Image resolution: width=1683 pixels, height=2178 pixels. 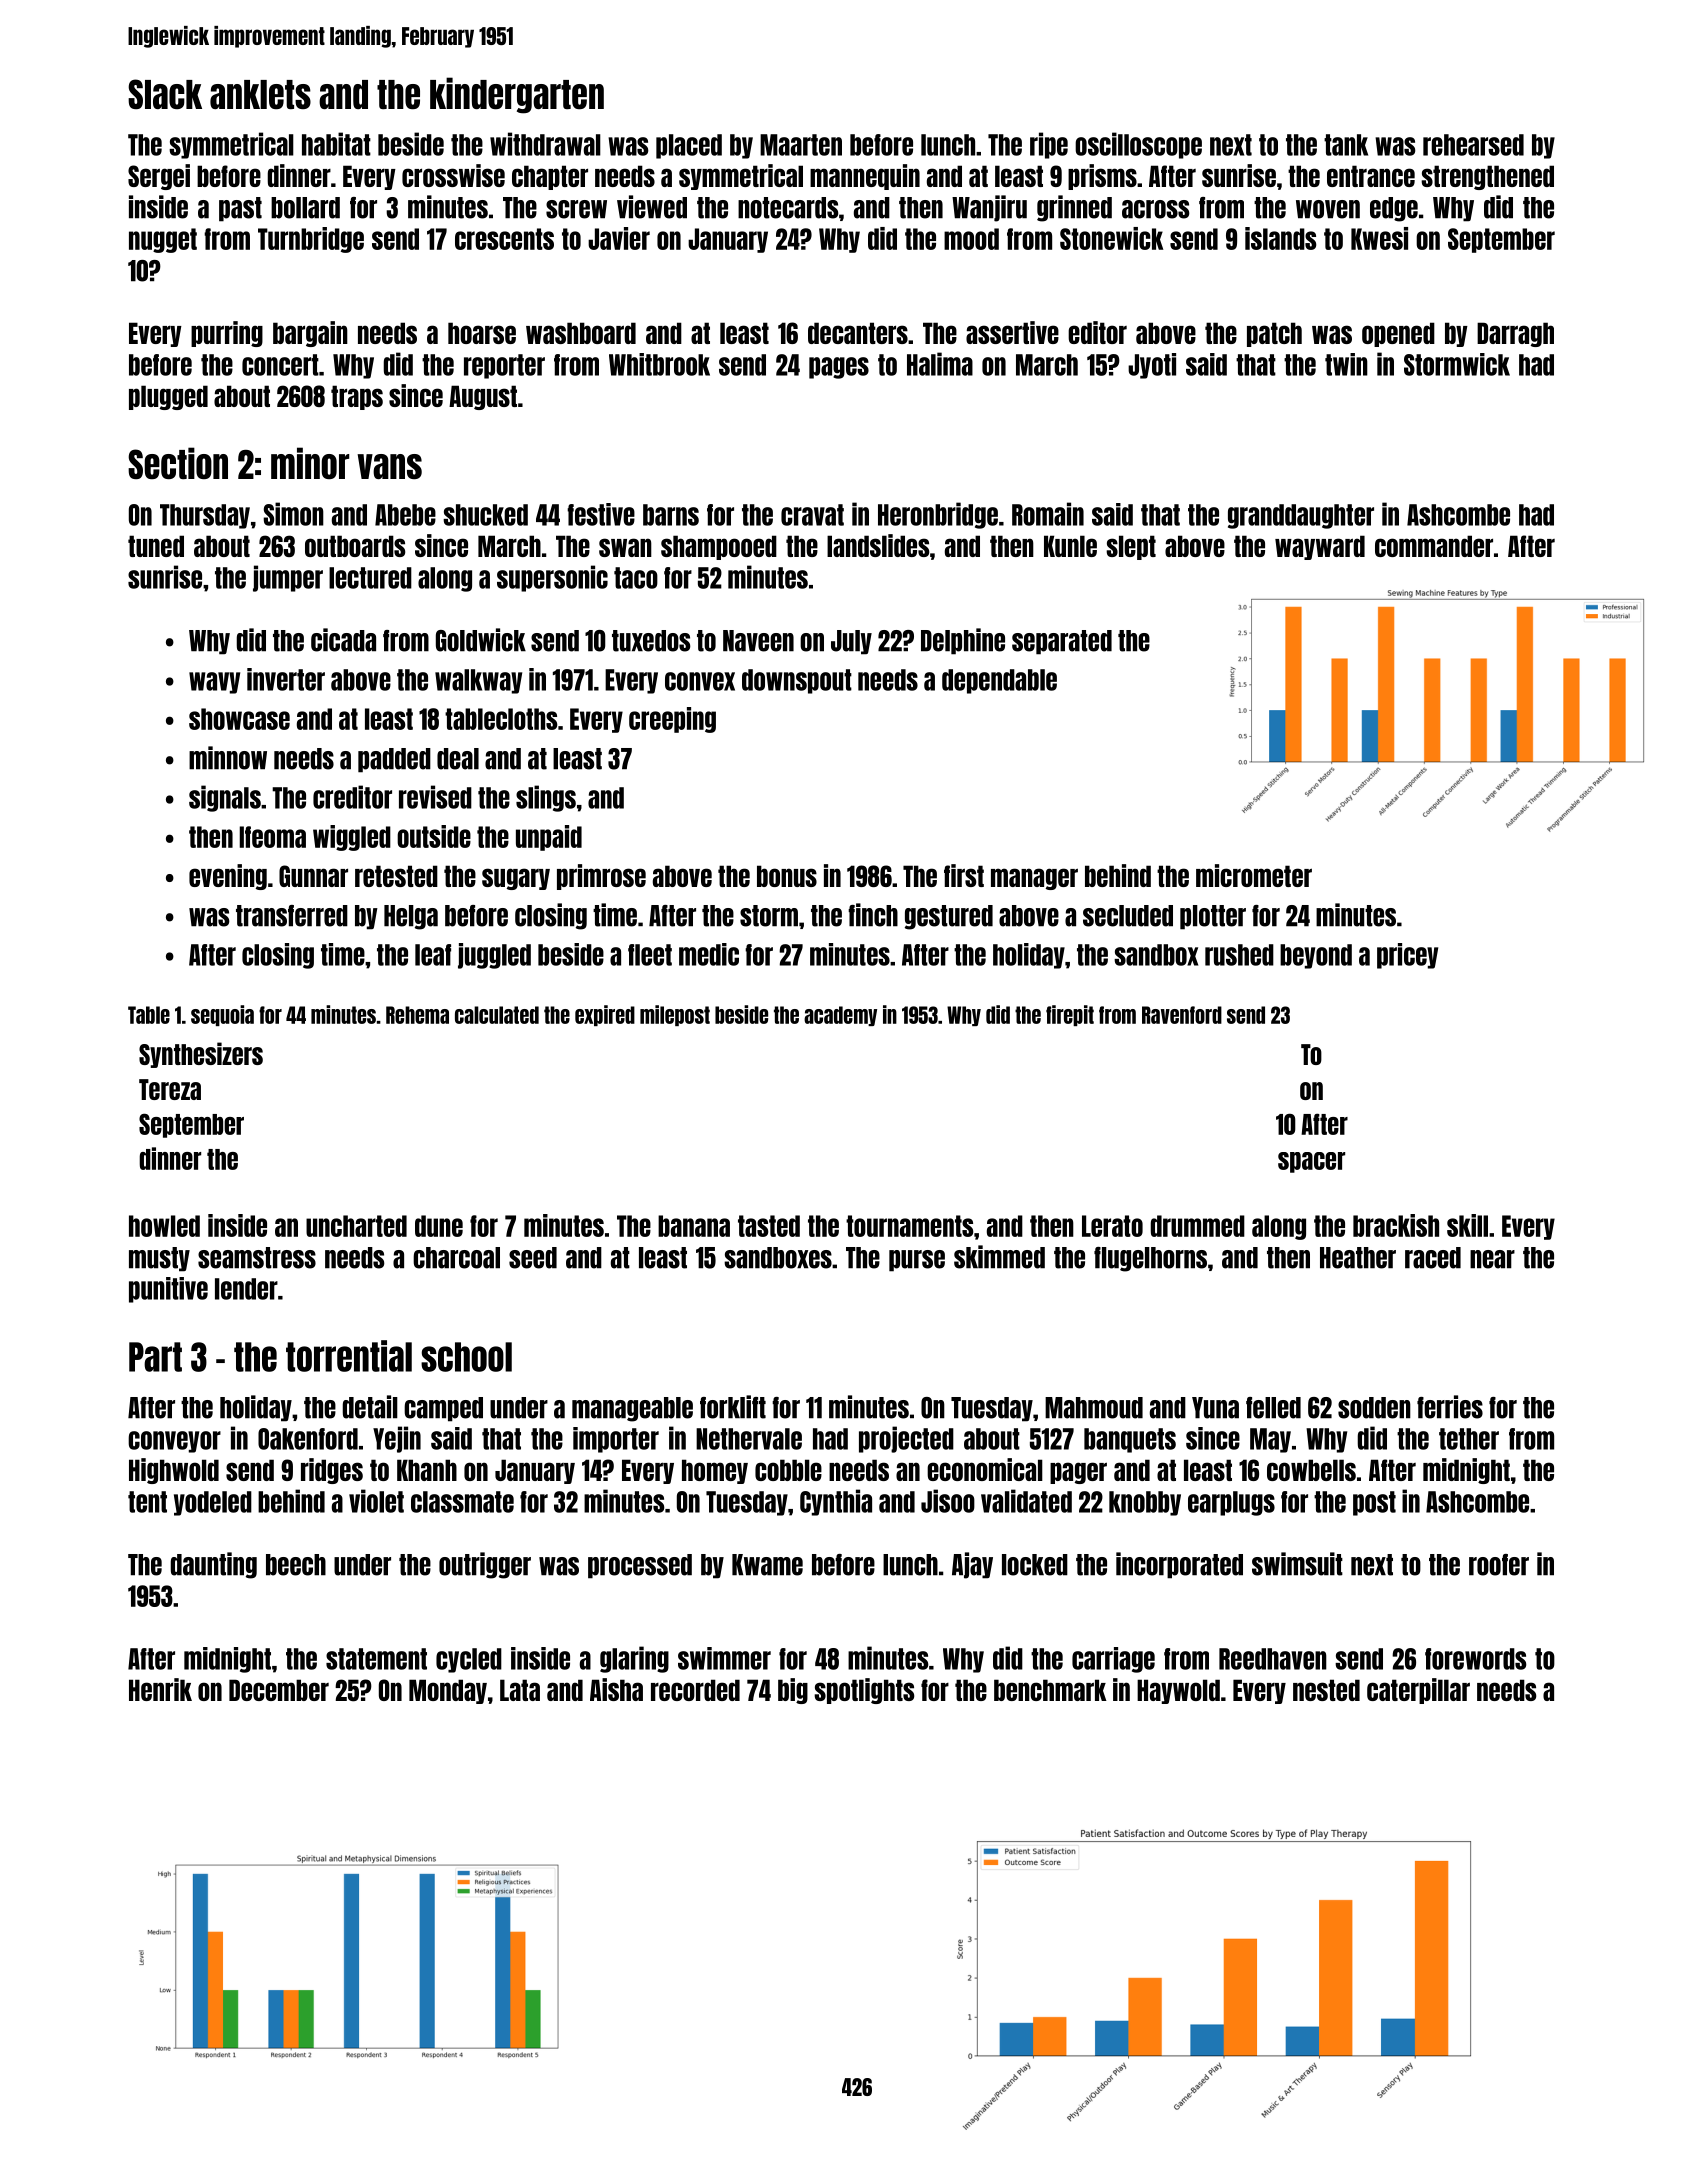 I want to click on tank, so click(x=1346, y=145).
